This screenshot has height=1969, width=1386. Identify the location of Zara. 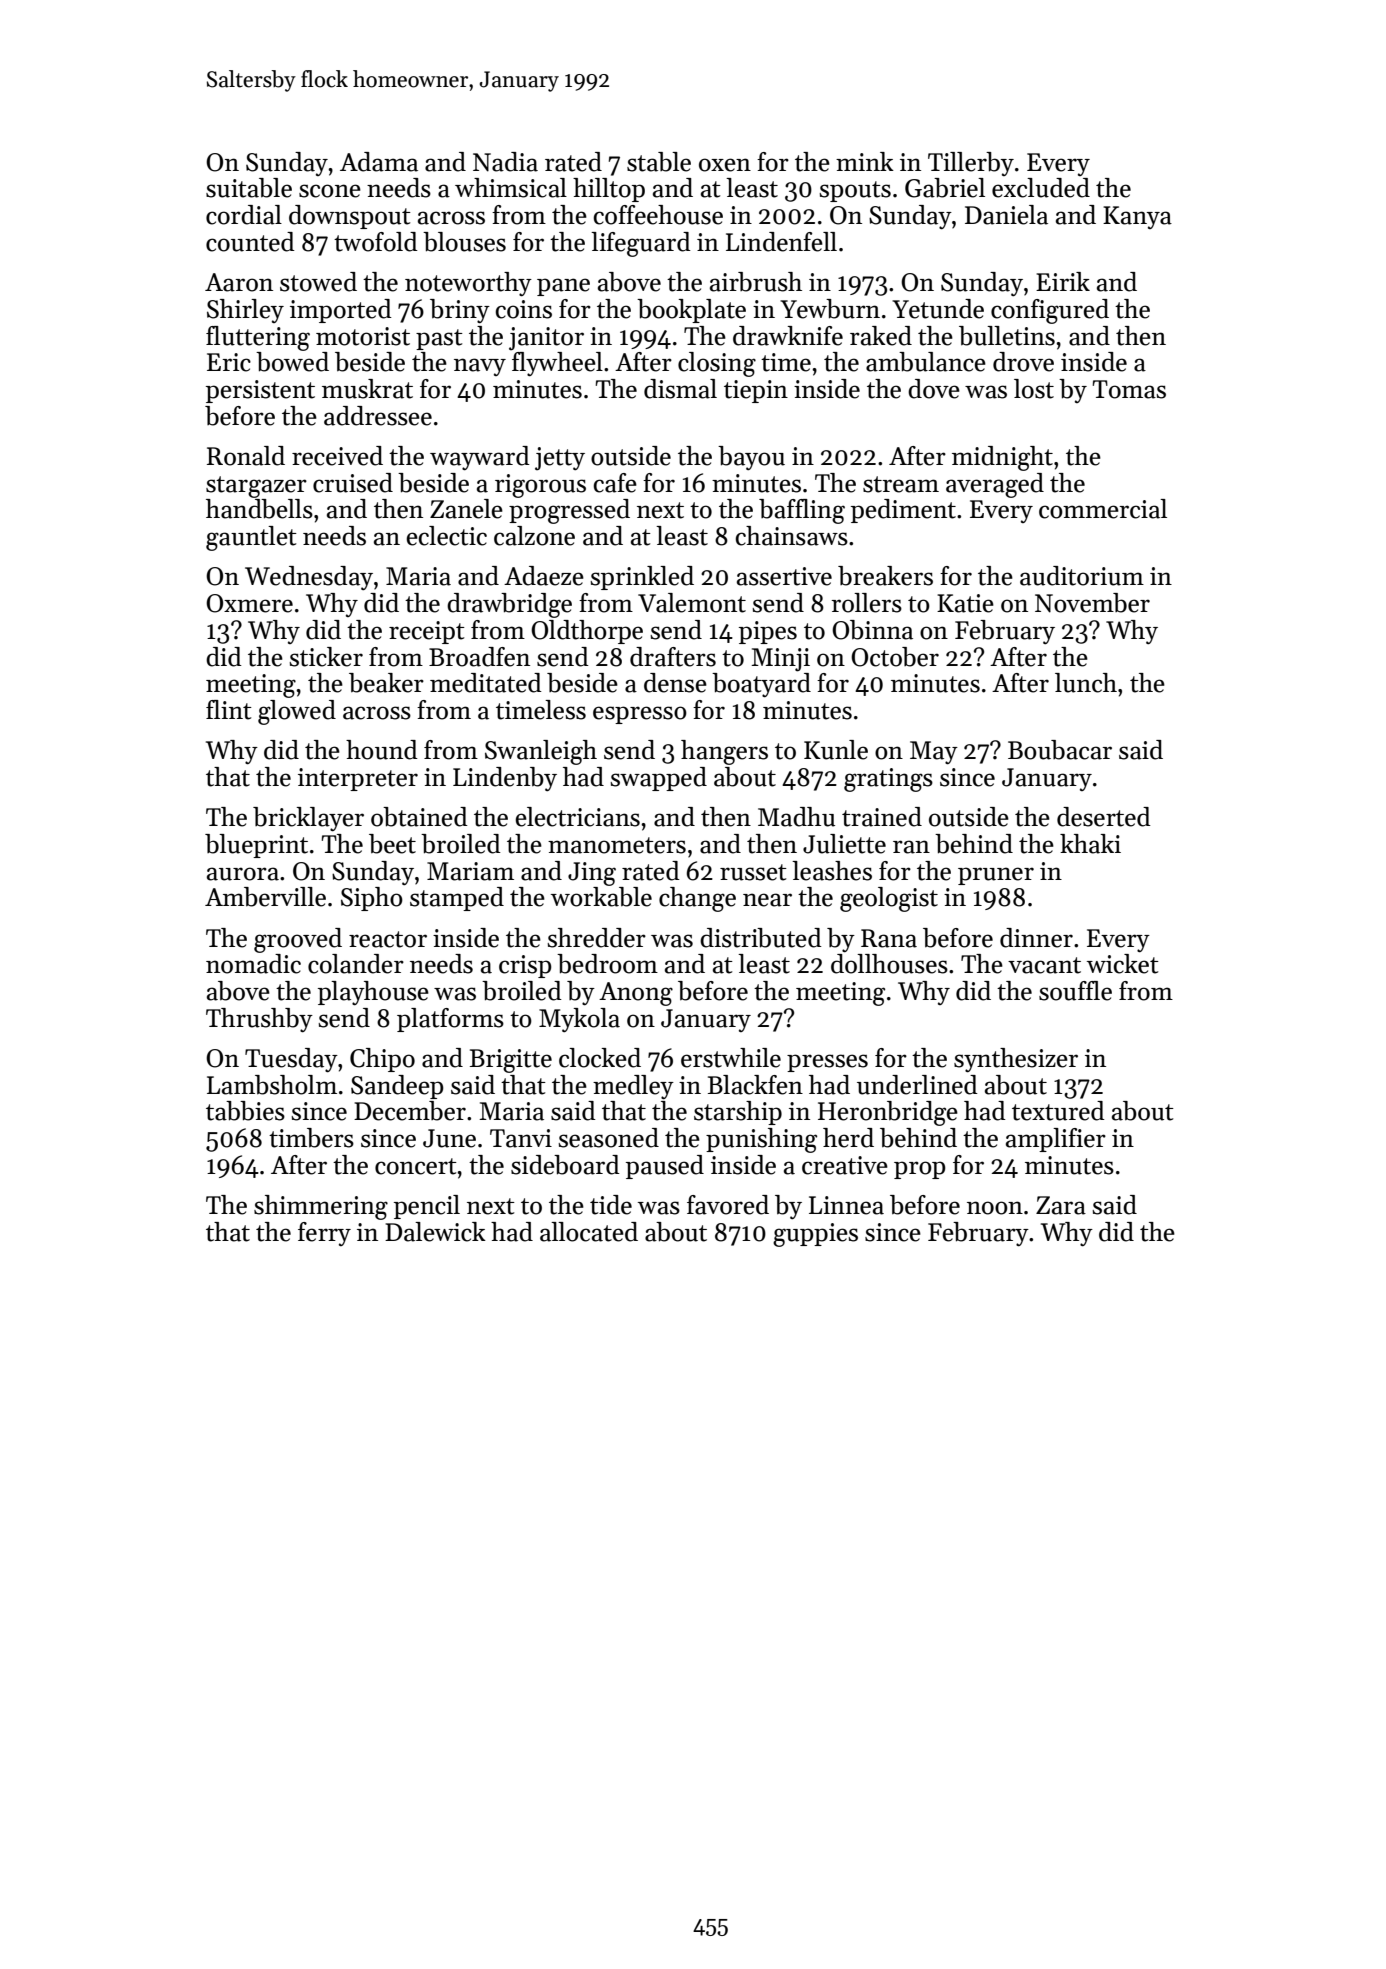
(1061, 1205).
